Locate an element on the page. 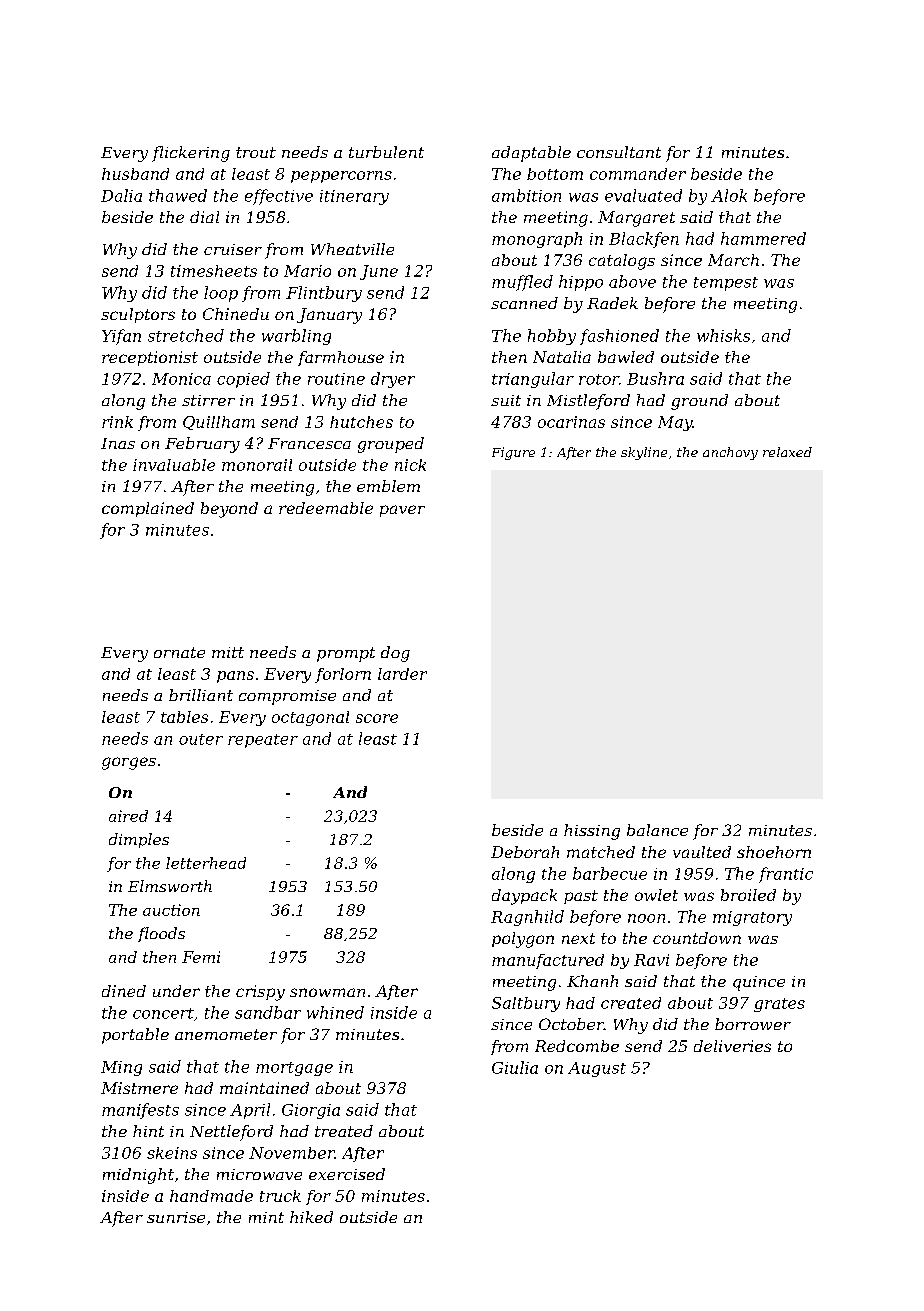 The height and width of the page is (1311, 924). August is located at coordinates (597, 1069).
